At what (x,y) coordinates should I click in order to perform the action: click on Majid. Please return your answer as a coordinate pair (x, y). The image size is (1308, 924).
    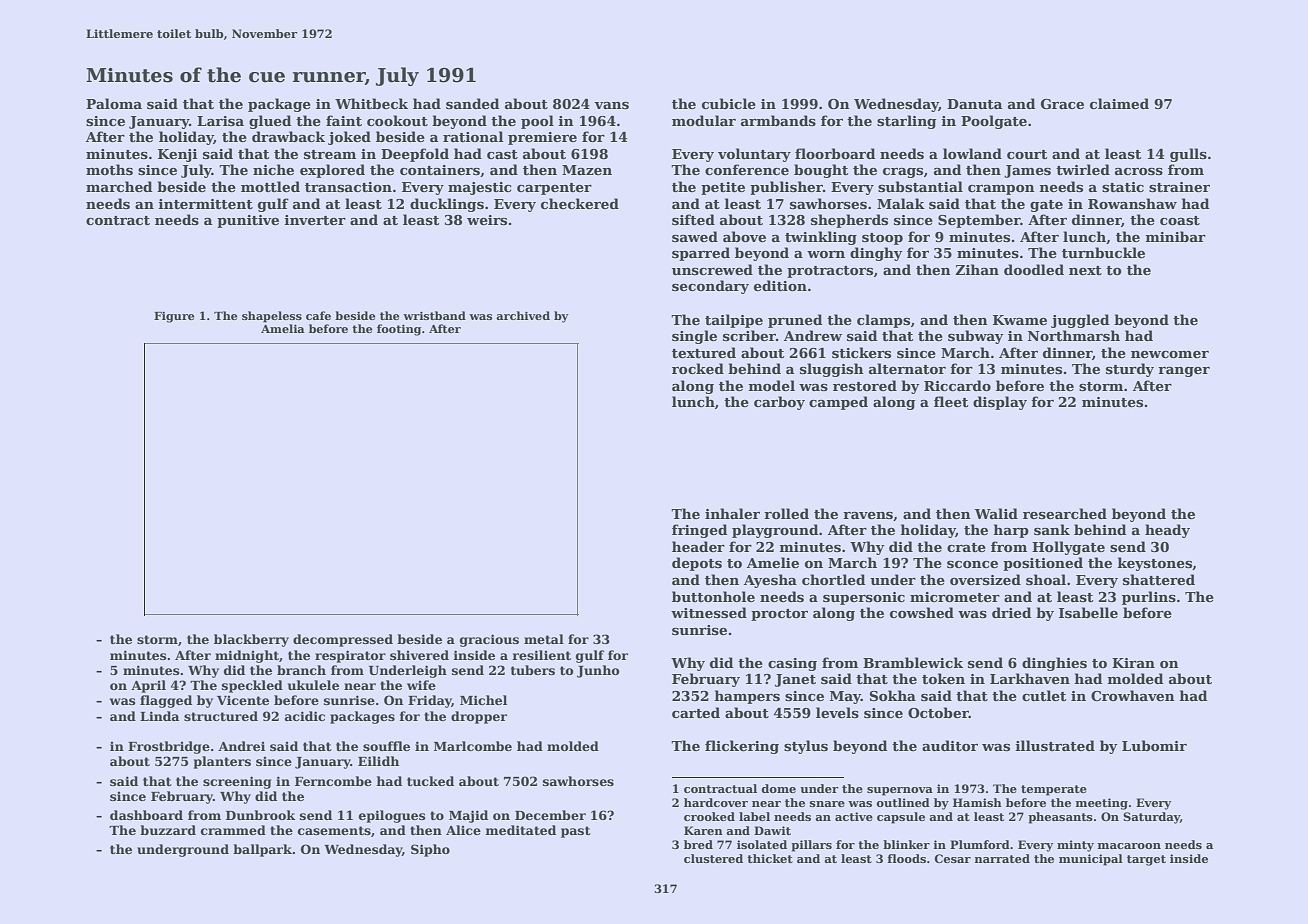
    Looking at the image, I should click on (468, 816).
